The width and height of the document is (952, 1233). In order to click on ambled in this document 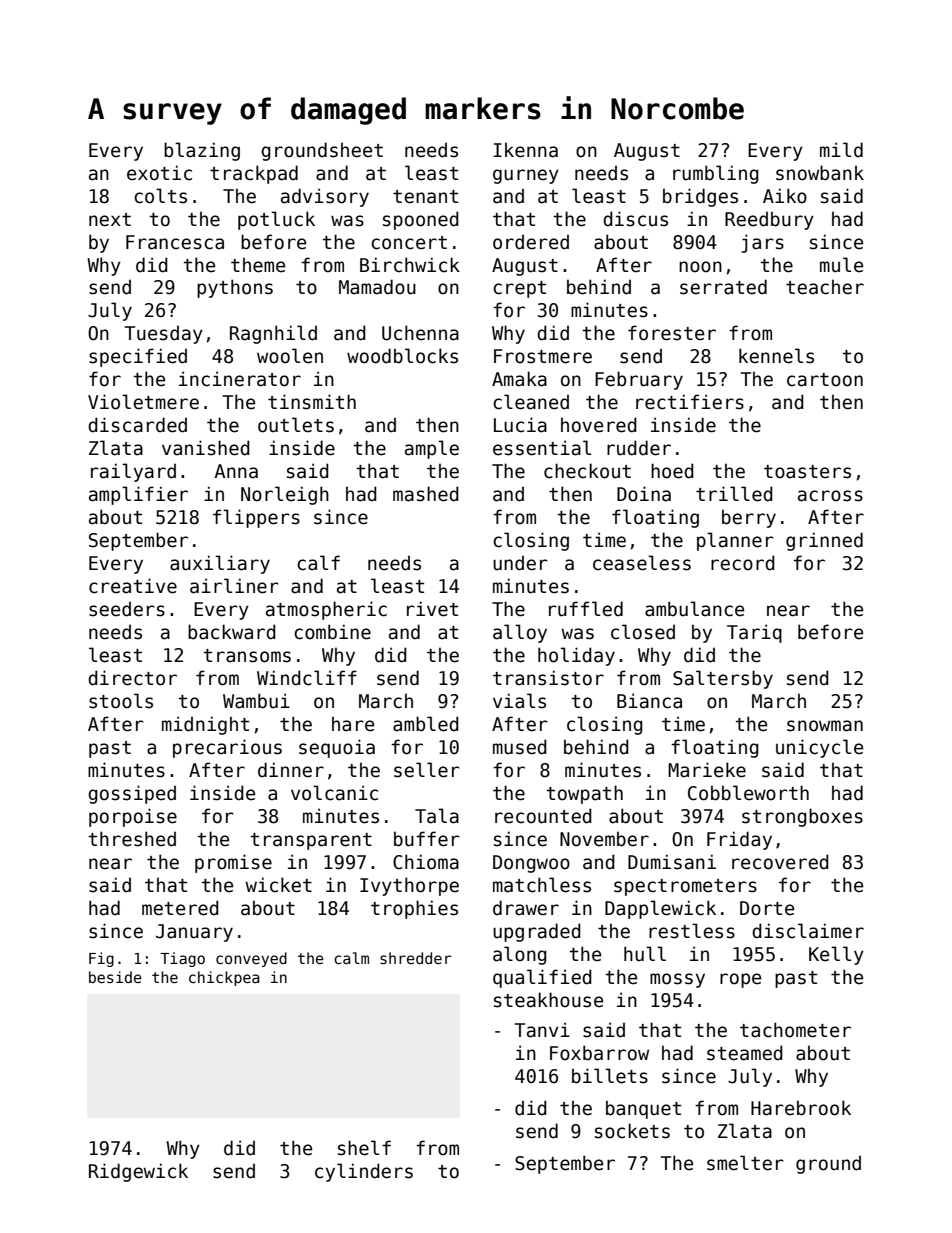, I will do `click(426, 724)`.
